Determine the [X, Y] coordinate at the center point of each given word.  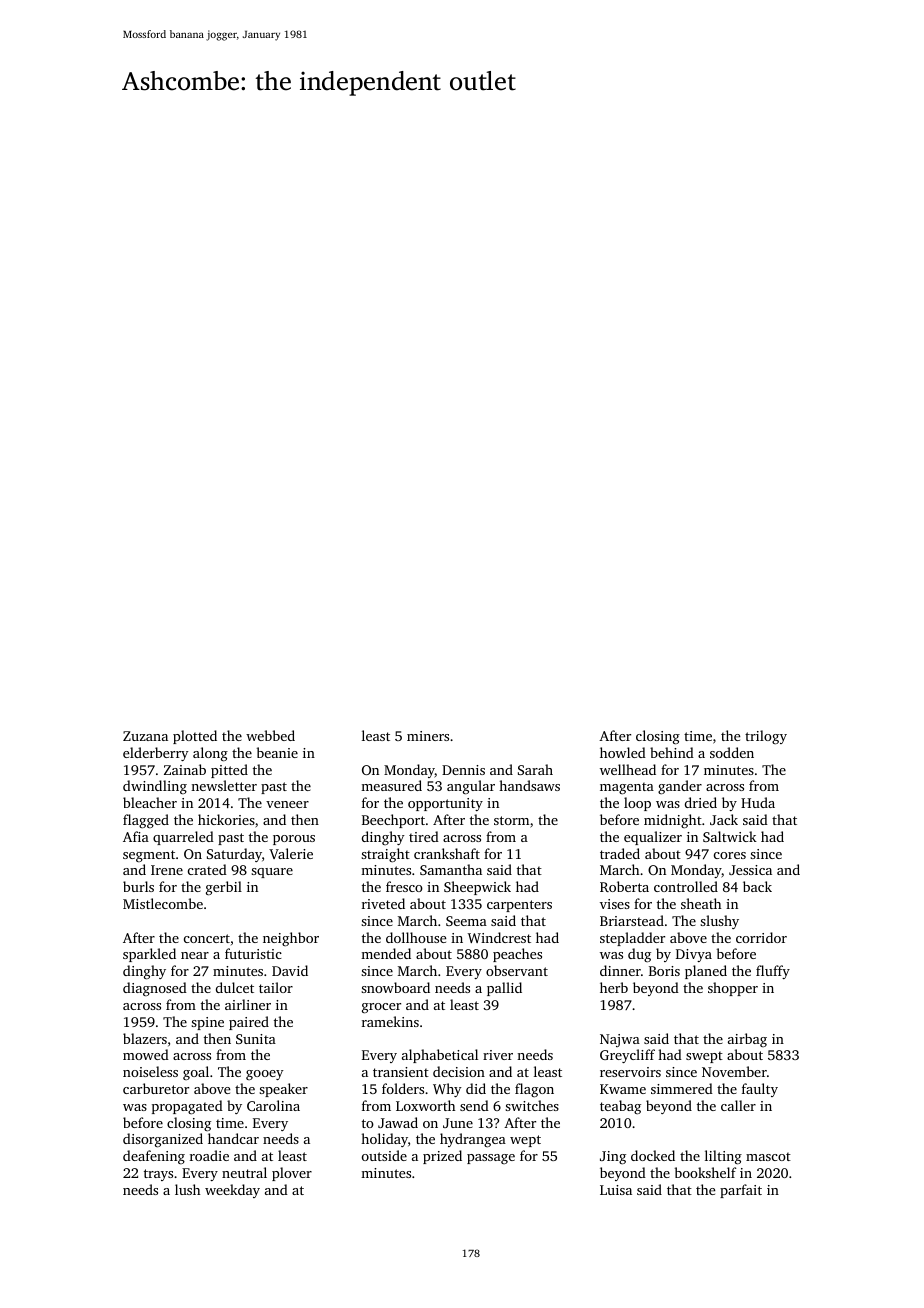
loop [637, 804]
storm [511, 820]
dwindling [155, 787]
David [290, 970]
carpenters [519, 906]
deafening [154, 1157]
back [757, 886]
